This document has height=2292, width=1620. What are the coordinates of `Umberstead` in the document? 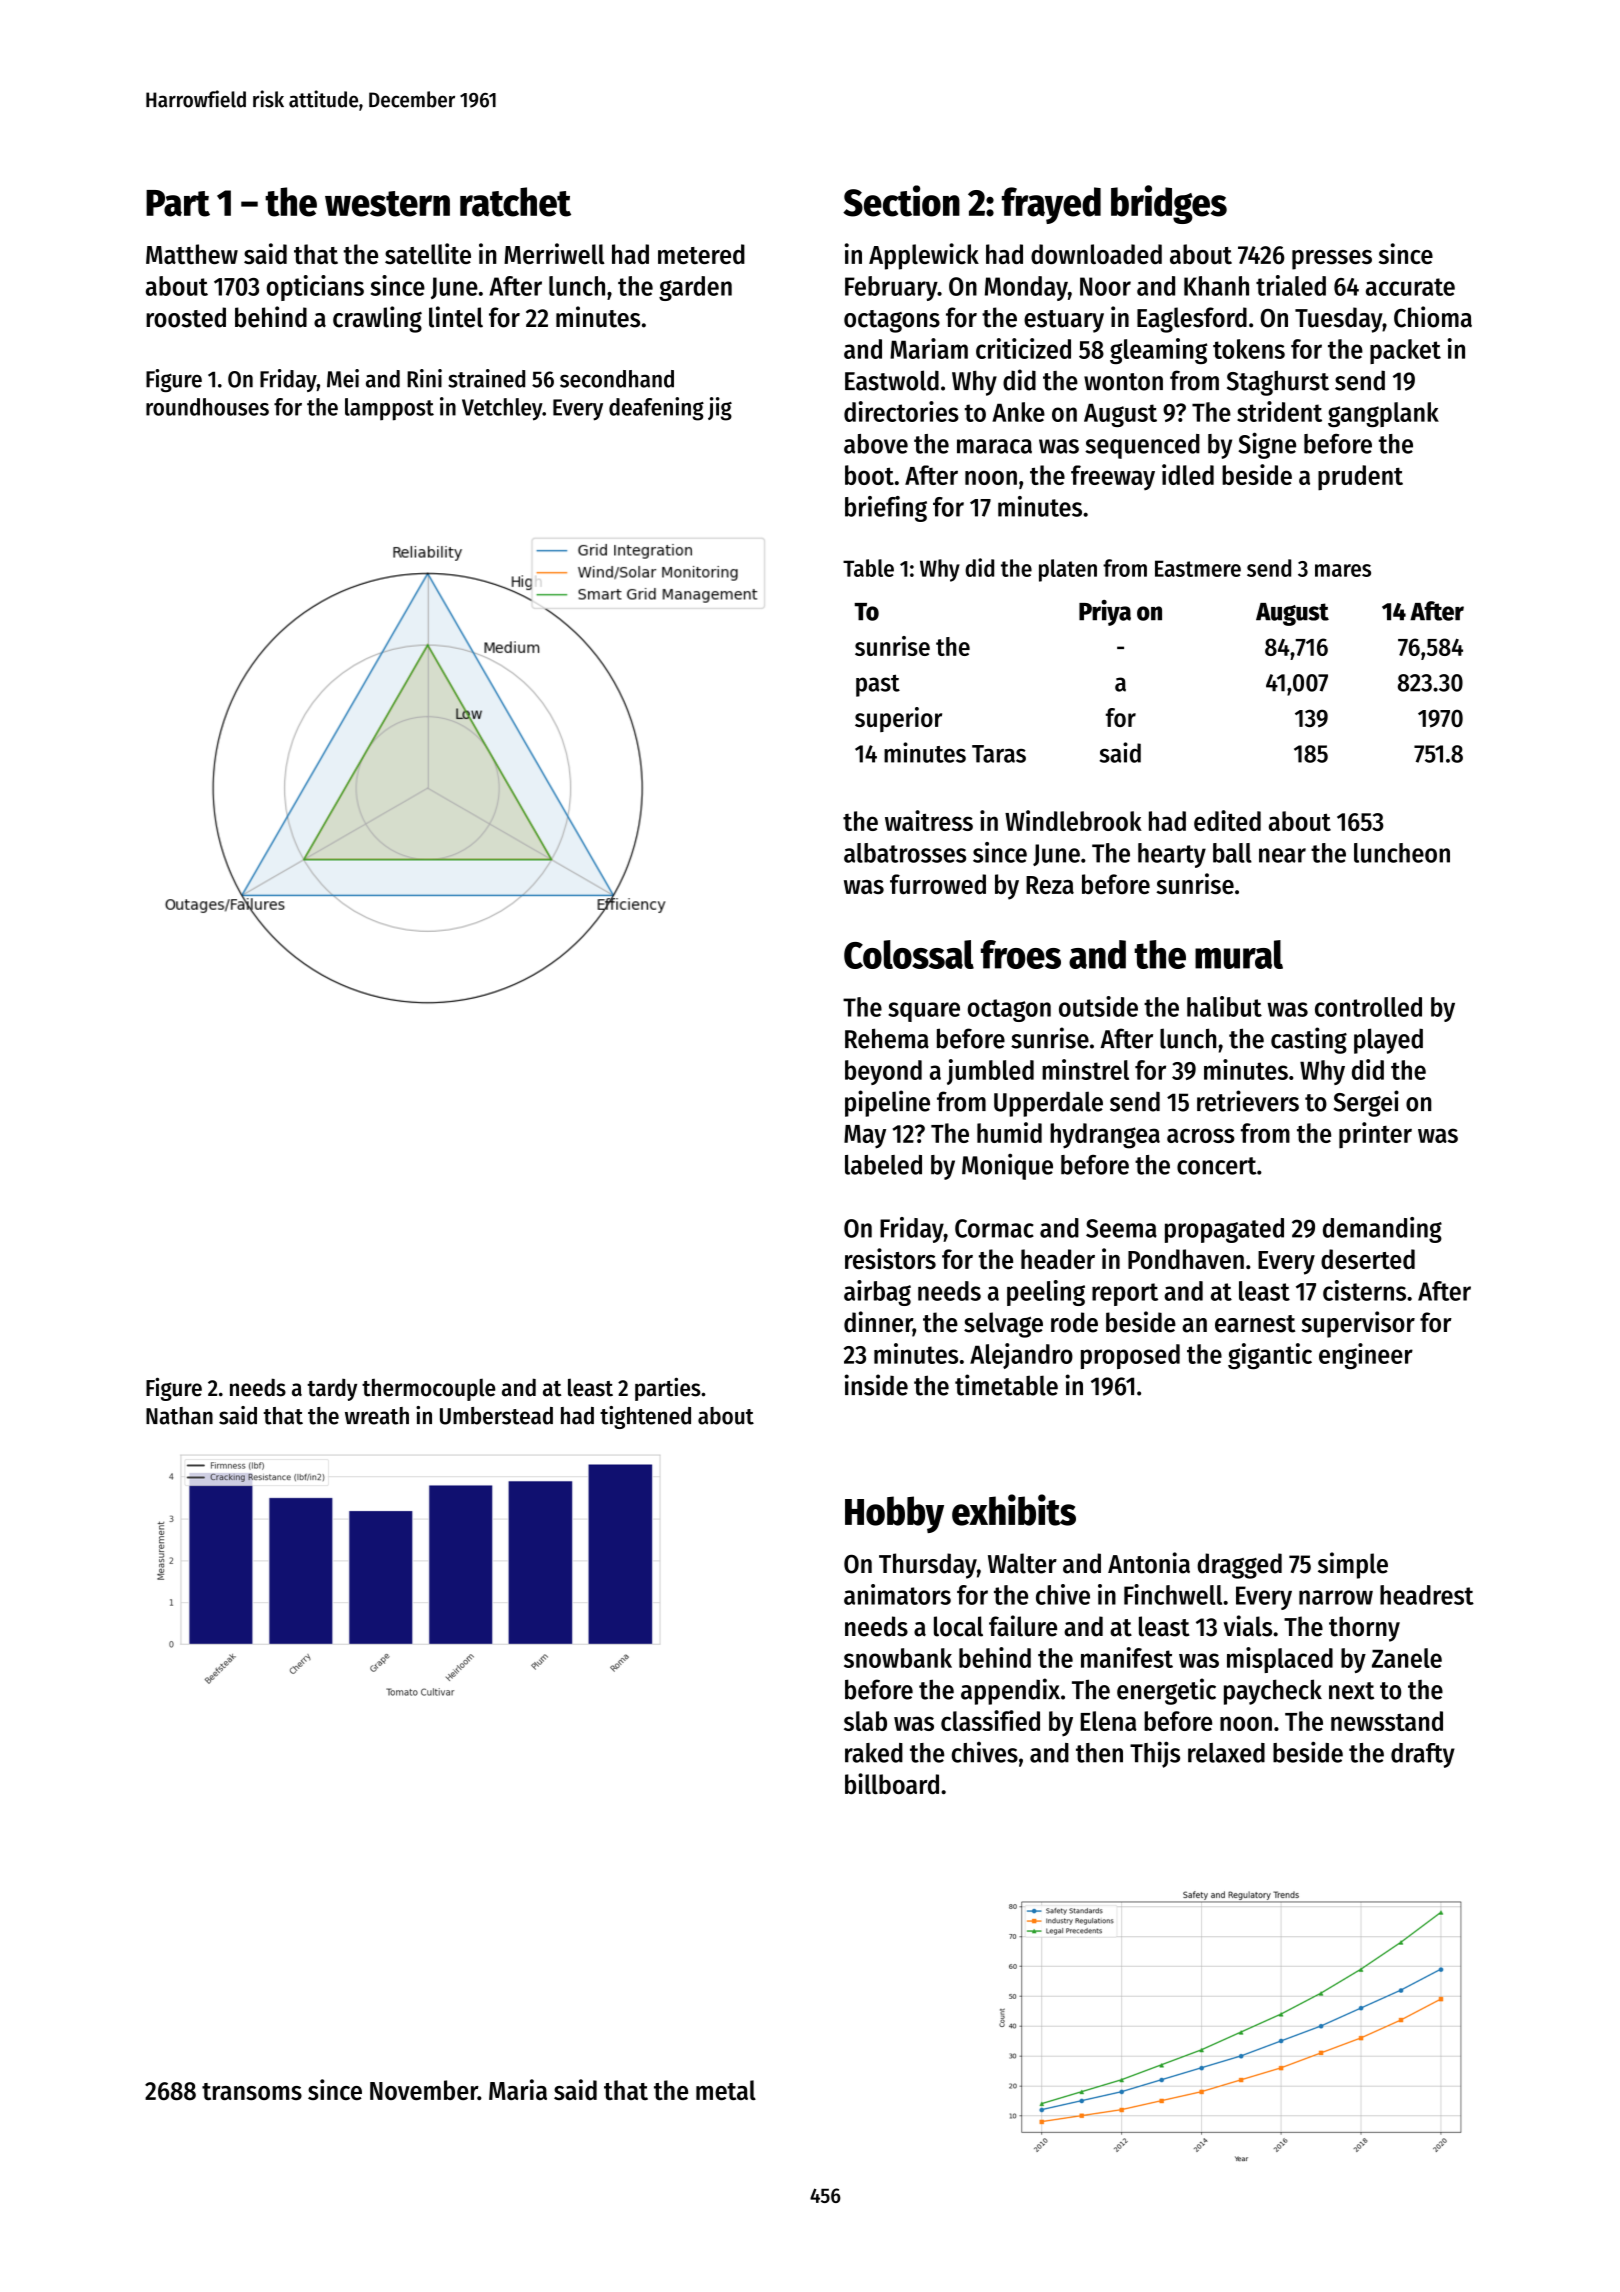 It's located at (496, 1416).
